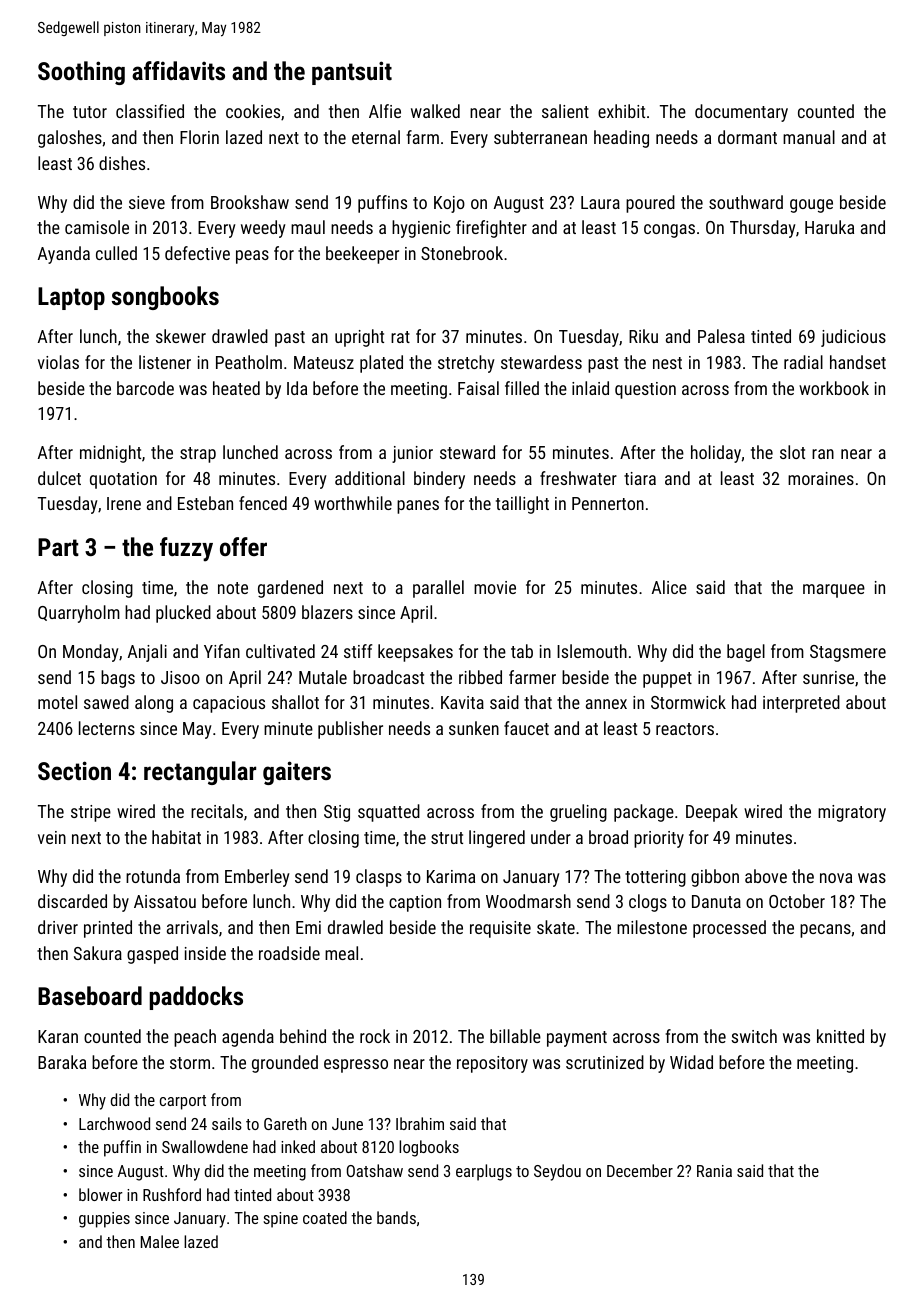  Describe the element at coordinates (565, 111) in the screenshot. I see `salient` at that location.
